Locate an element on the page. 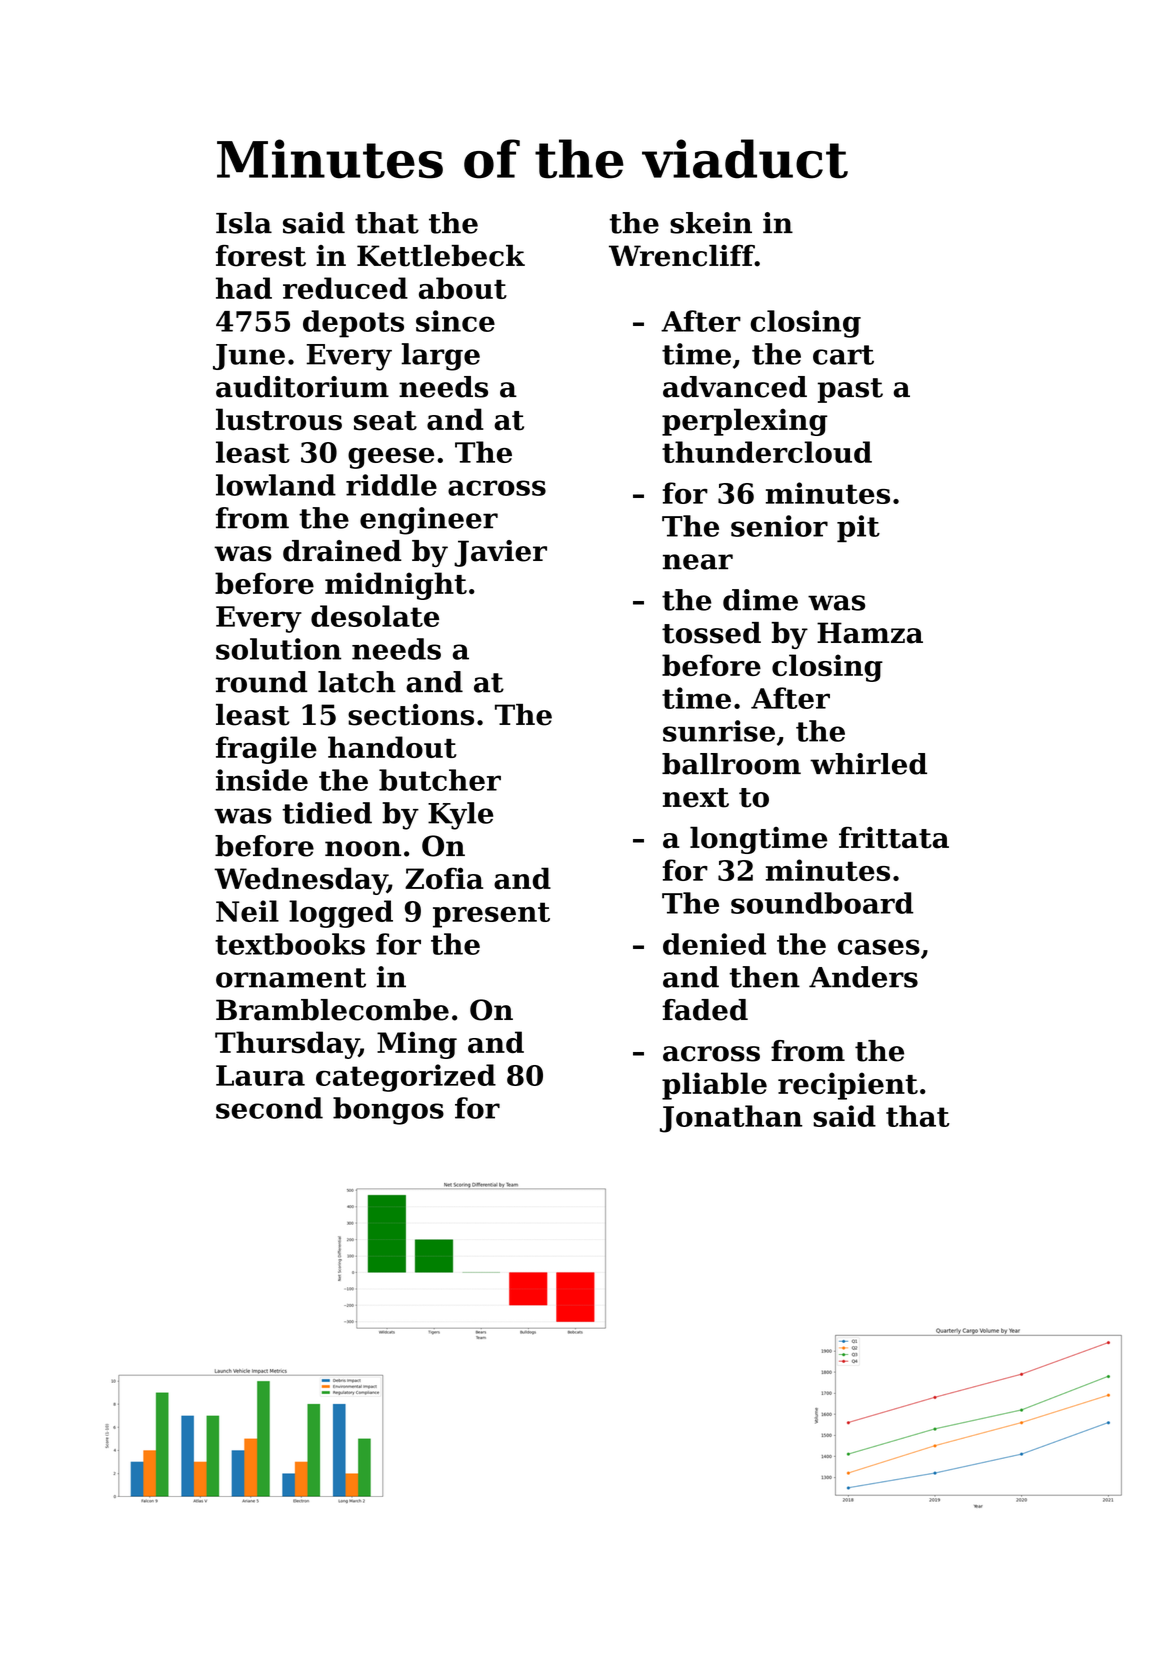  Wrencliff is located at coordinates (682, 256).
